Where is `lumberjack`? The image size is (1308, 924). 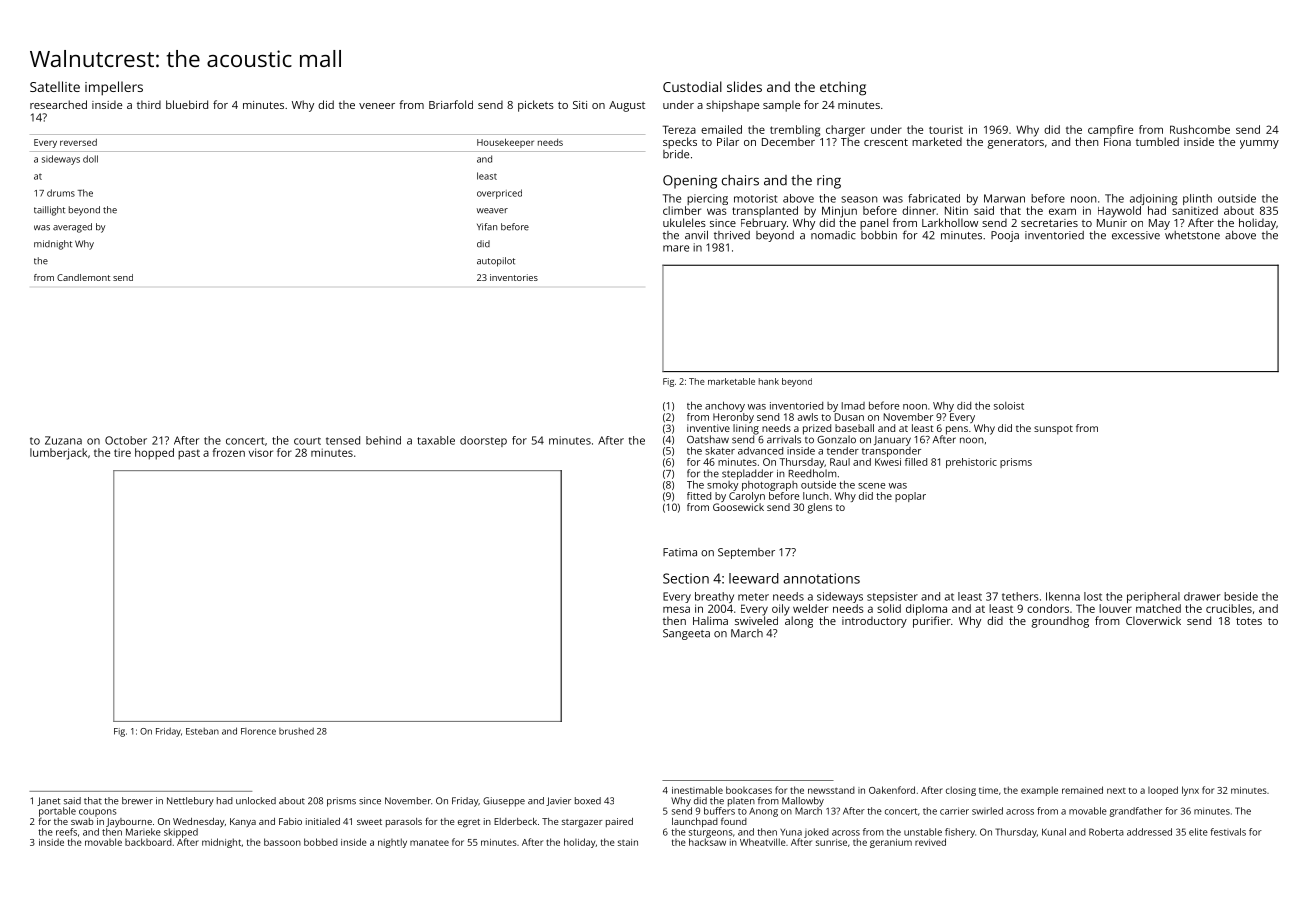 lumberjack is located at coordinates (58, 454).
